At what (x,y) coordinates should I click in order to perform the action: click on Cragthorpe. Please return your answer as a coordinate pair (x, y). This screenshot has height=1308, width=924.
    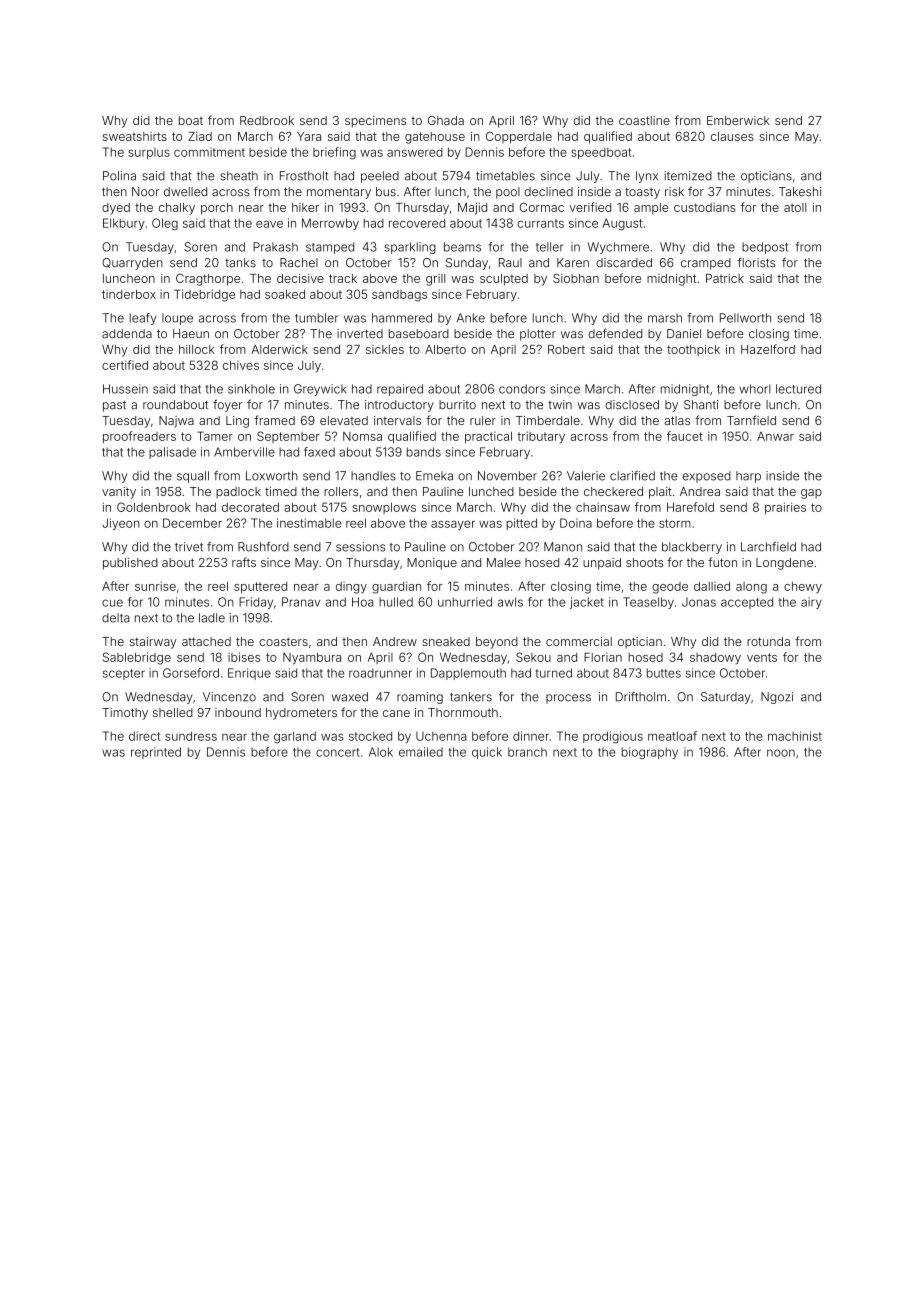
    Looking at the image, I should click on (208, 279).
